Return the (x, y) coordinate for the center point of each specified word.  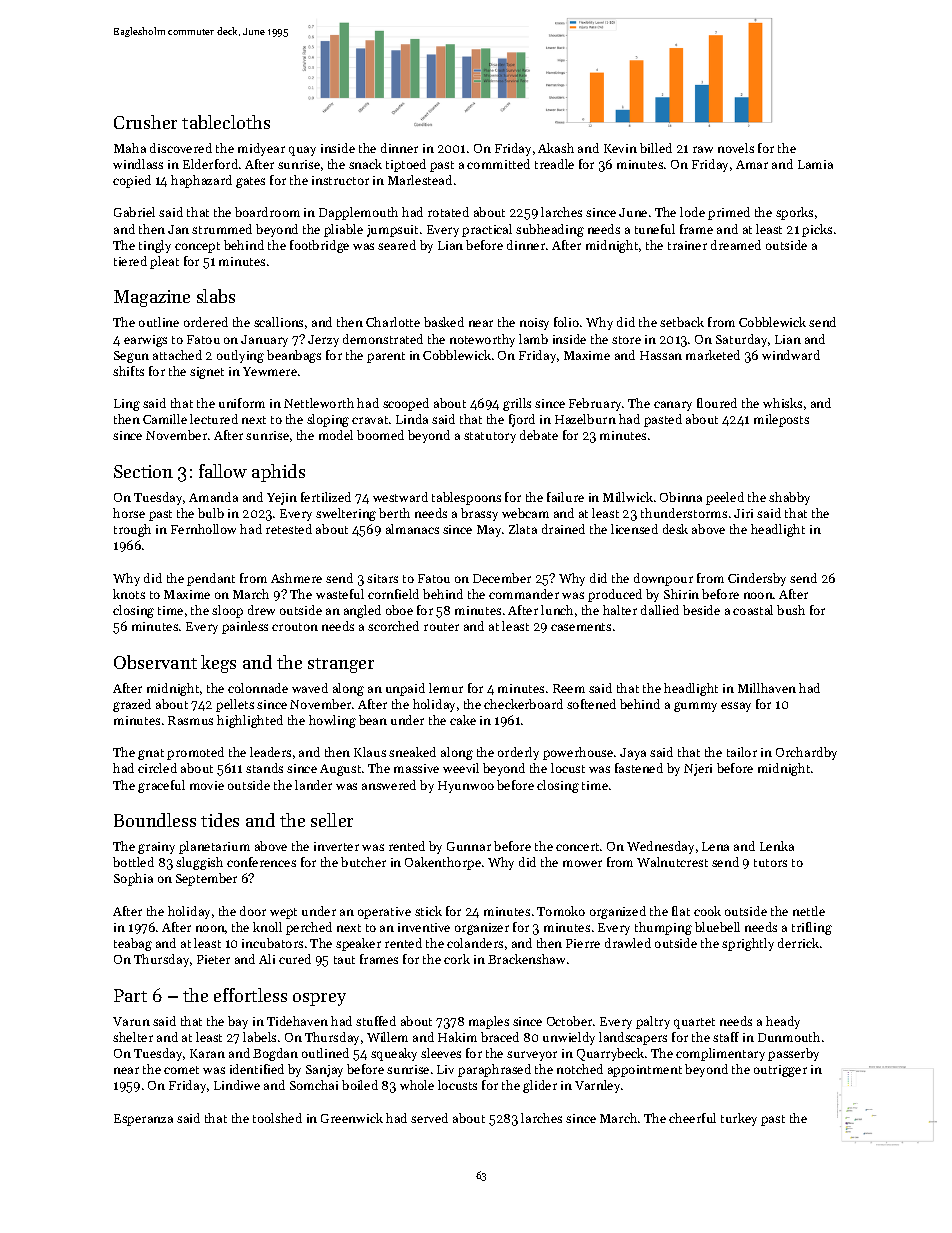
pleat (164, 262)
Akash (556, 148)
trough (132, 530)
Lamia (815, 164)
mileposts (781, 420)
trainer (687, 245)
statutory (490, 437)
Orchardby (806, 753)
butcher (363, 862)
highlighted (250, 721)
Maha (130, 148)
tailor (742, 752)
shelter (133, 1037)
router (441, 627)
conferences (261, 862)
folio (566, 322)
